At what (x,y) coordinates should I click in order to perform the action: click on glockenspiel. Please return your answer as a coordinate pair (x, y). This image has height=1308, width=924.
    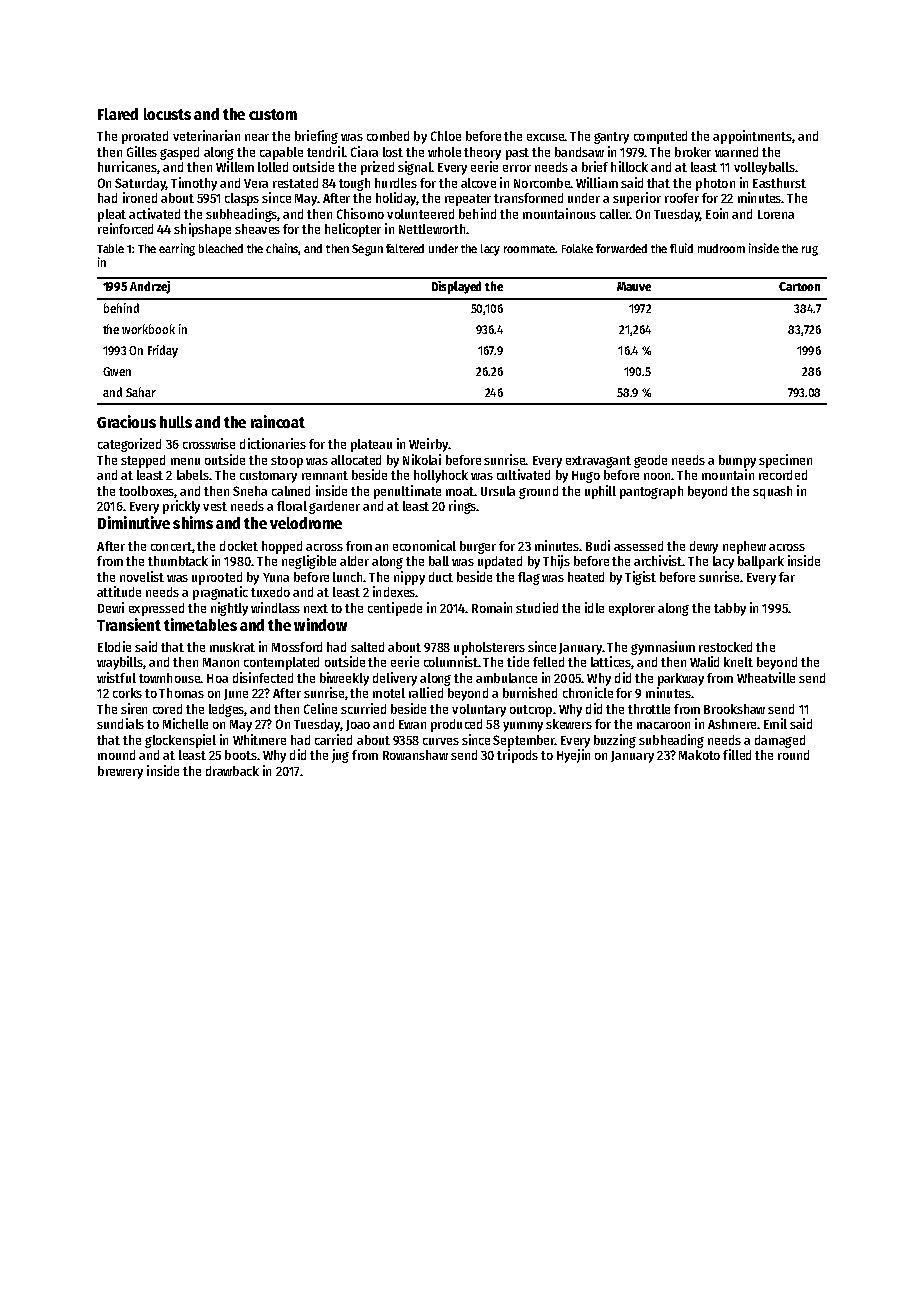
    Looking at the image, I should click on (180, 741).
